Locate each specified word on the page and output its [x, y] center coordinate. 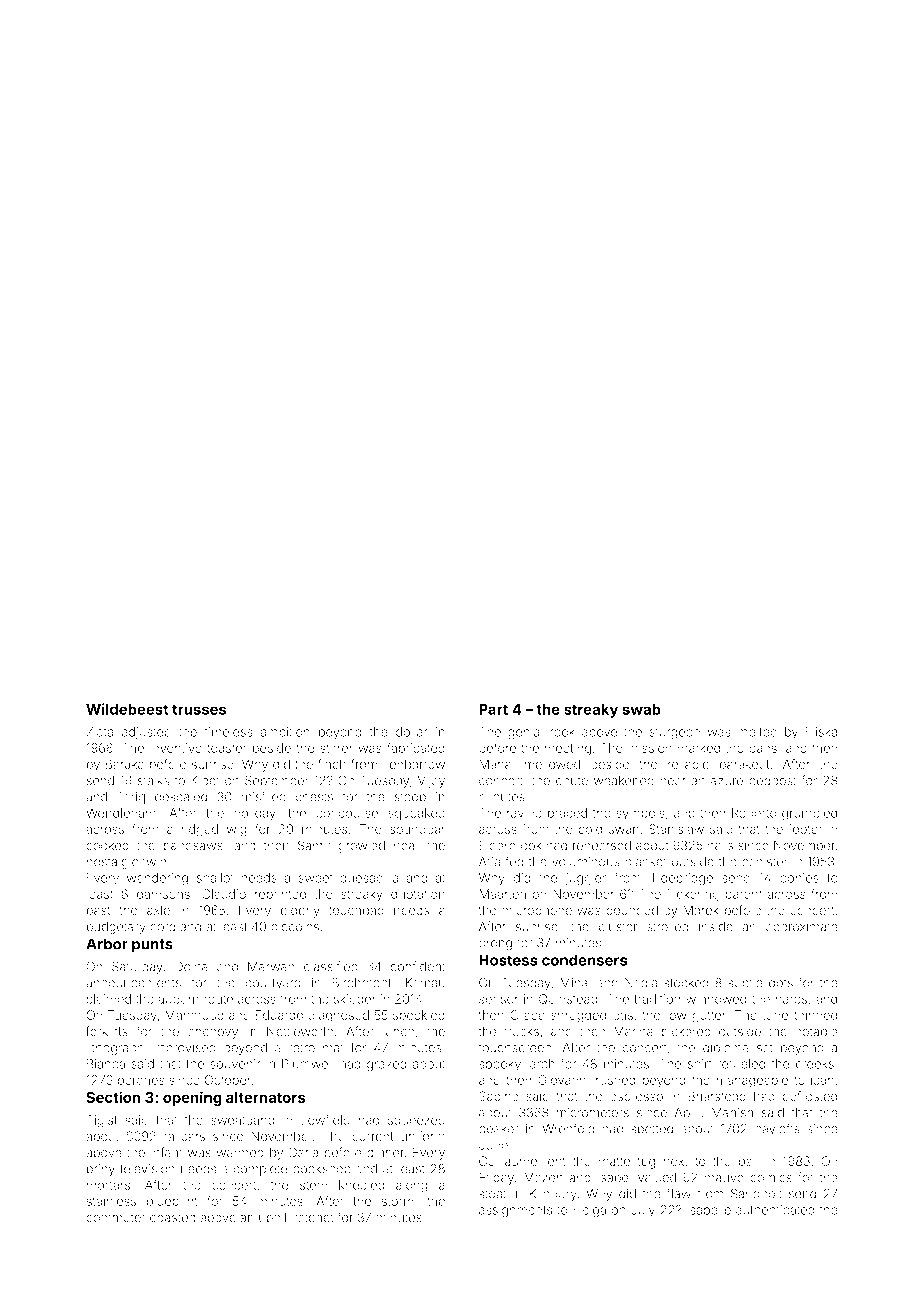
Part [493, 709]
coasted [173, 1217]
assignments [515, 1211]
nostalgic [112, 863]
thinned [815, 1015]
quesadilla [369, 879]
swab [642, 709]
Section [113, 1097]
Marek [701, 910]
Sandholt [756, 1193]
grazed [387, 1065]
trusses [199, 709]
